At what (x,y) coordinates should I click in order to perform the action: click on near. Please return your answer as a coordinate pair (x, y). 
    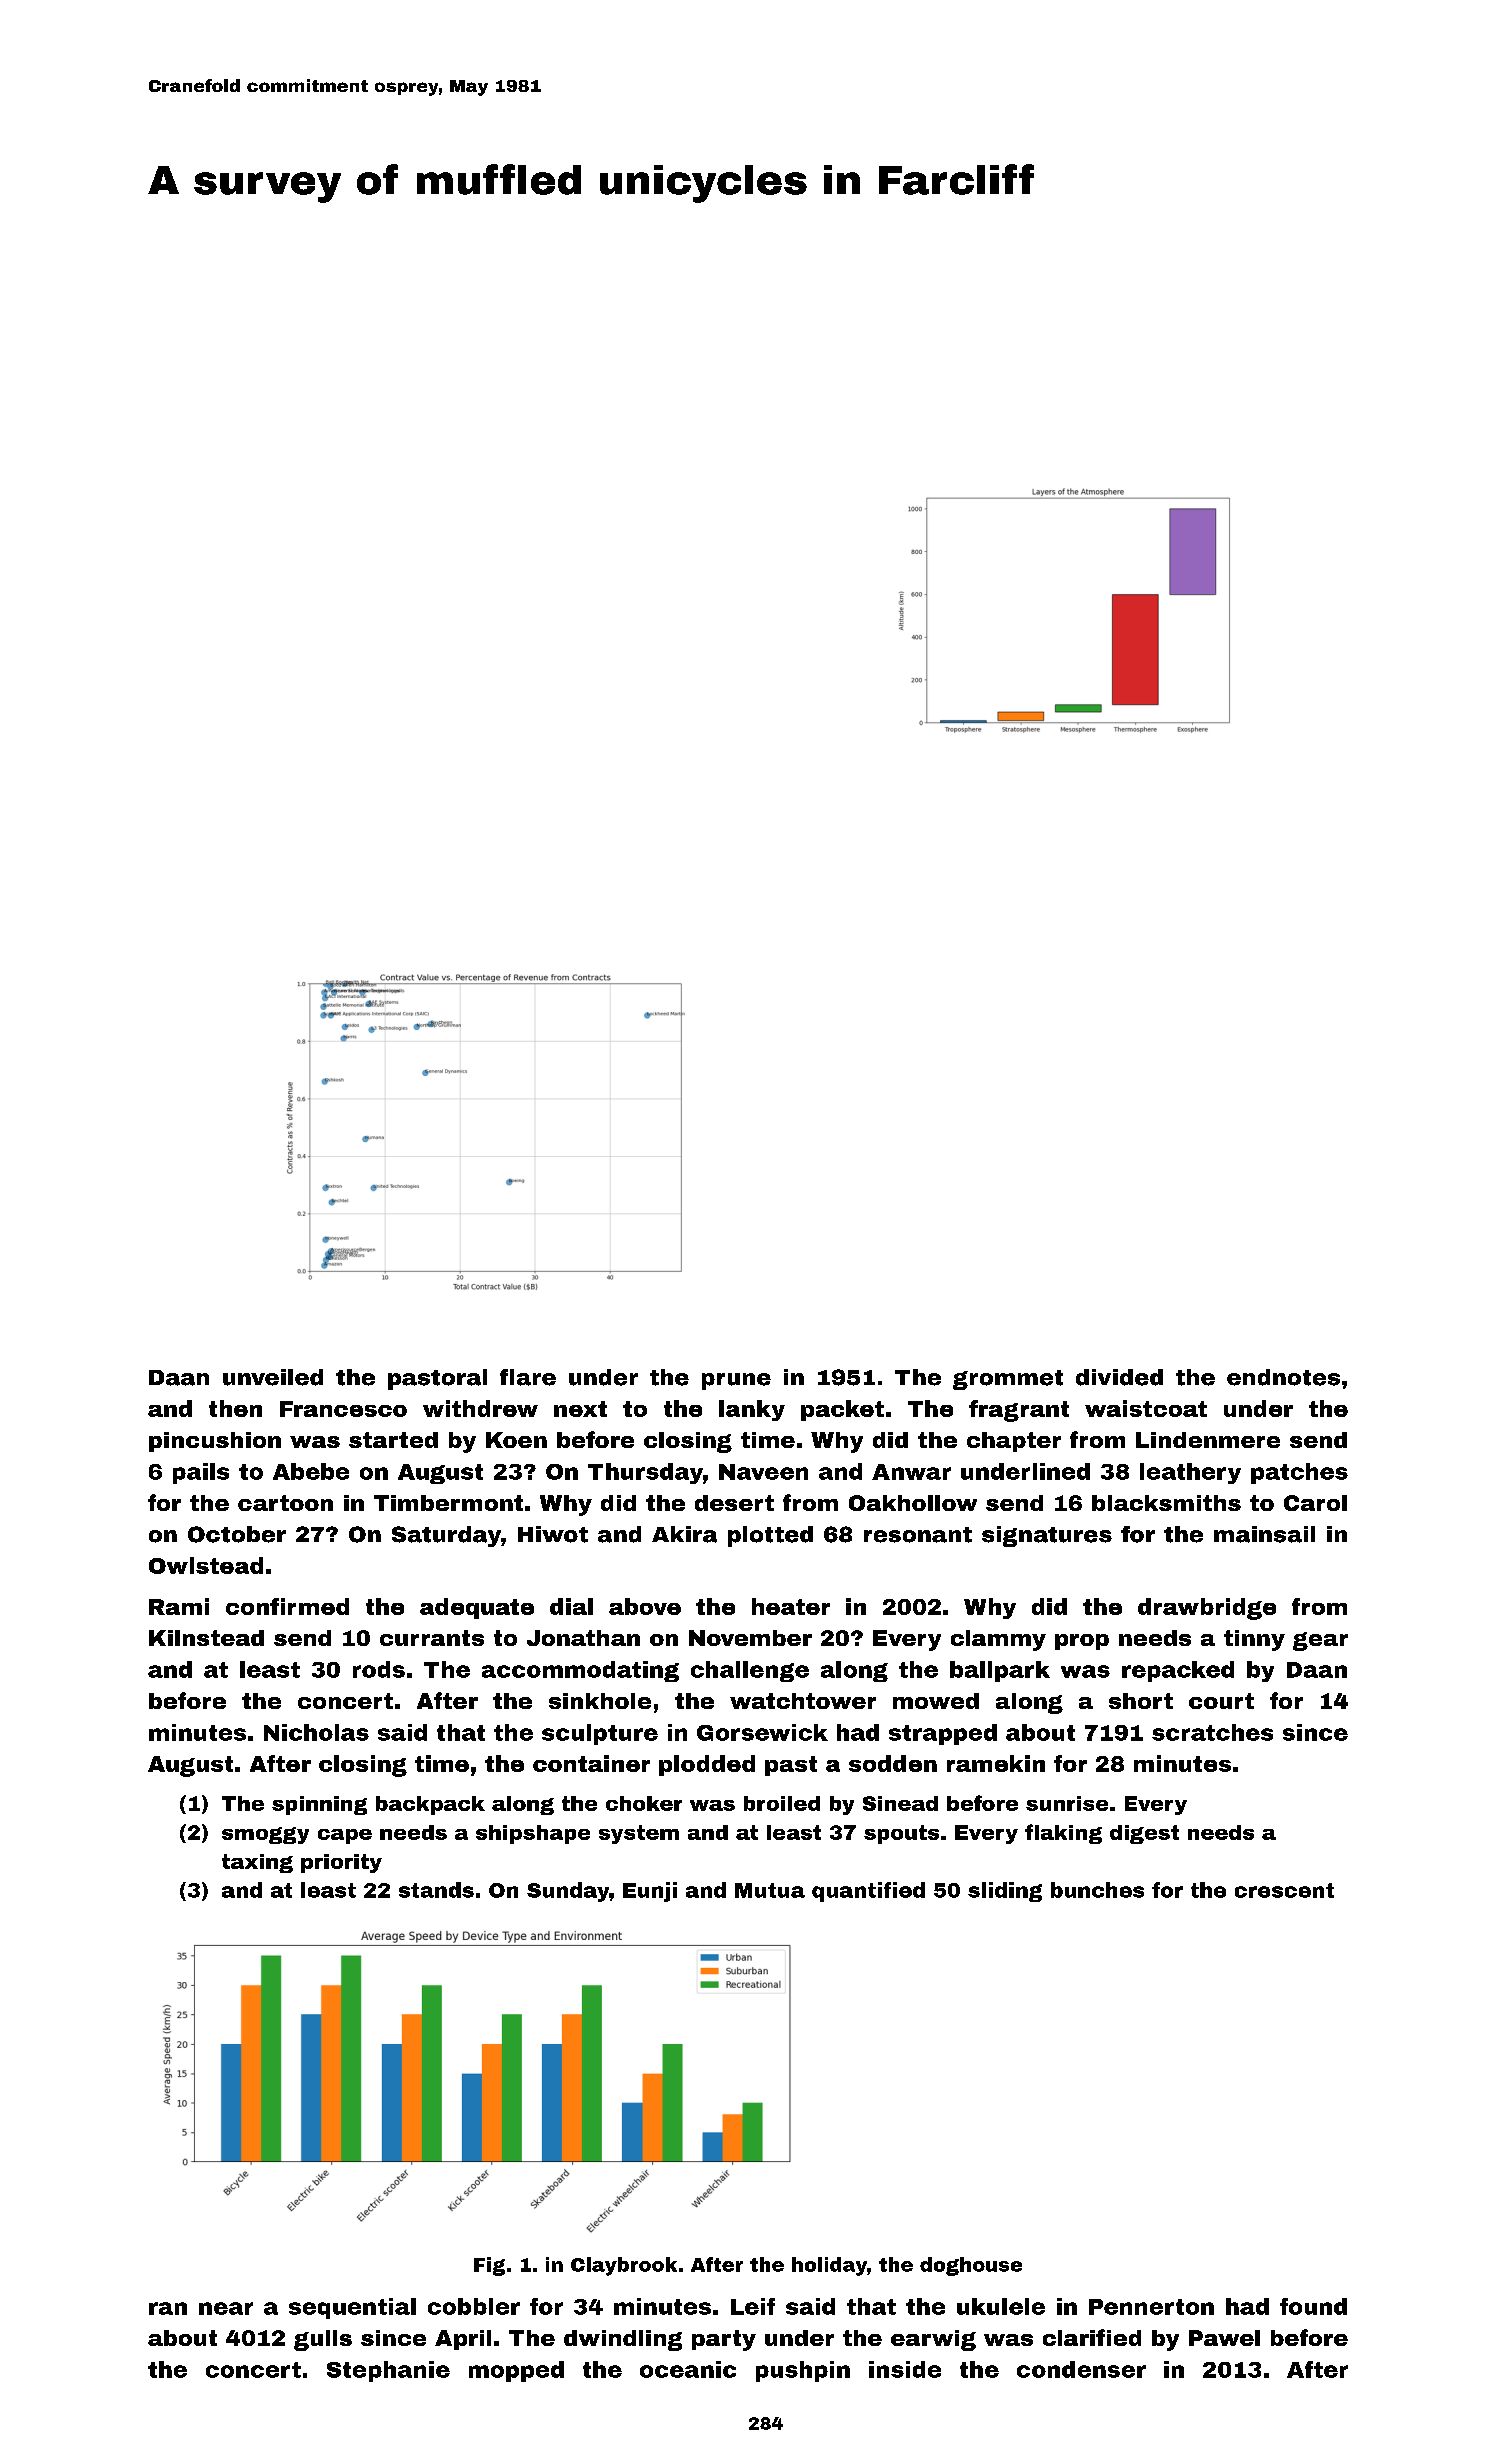
    Looking at the image, I should click on (226, 2308).
